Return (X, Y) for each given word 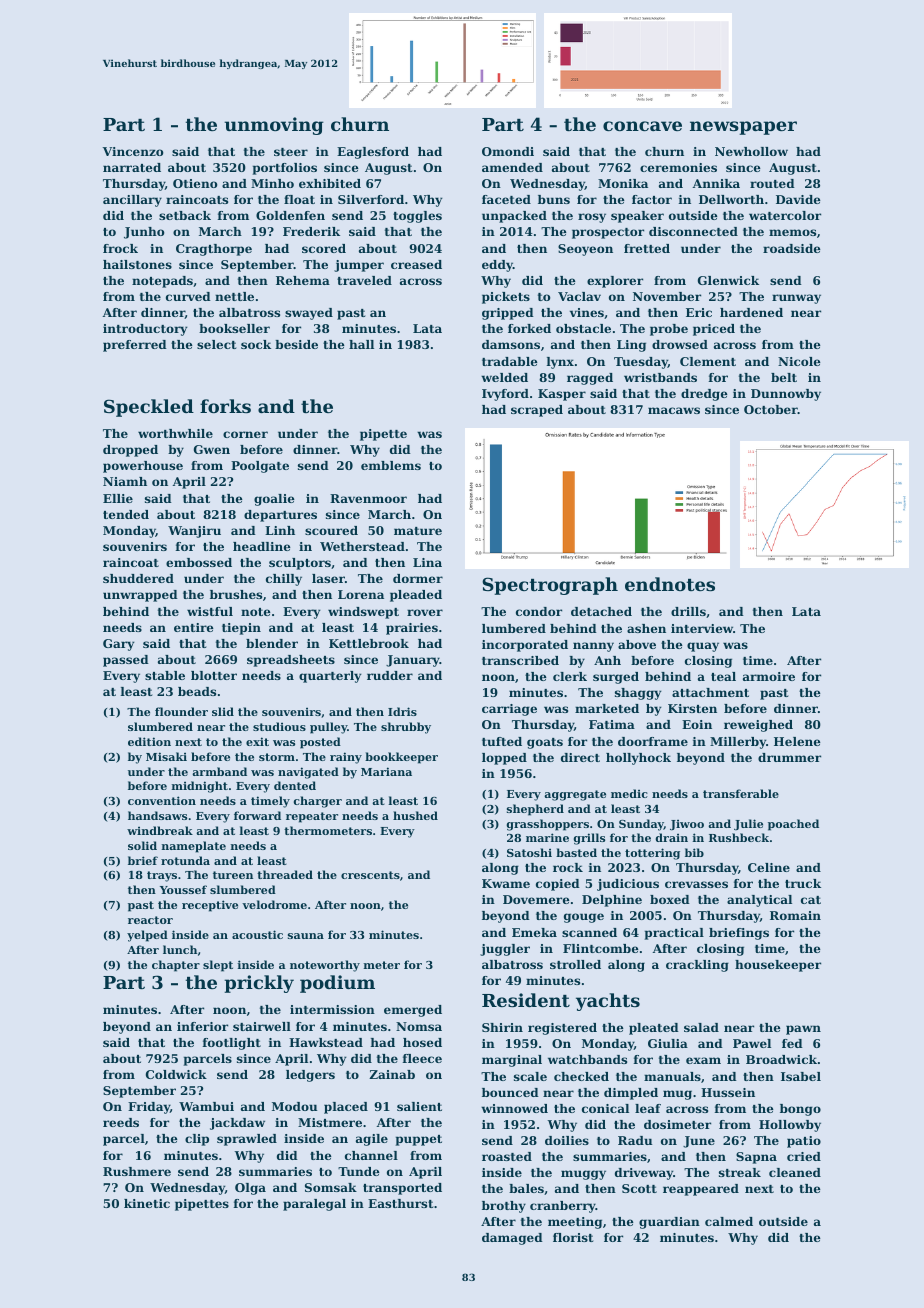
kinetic (147, 1203)
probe (669, 330)
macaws (674, 410)
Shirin (502, 1027)
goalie (274, 500)
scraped (537, 411)
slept (218, 966)
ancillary (132, 201)
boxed (670, 899)
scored (324, 248)
